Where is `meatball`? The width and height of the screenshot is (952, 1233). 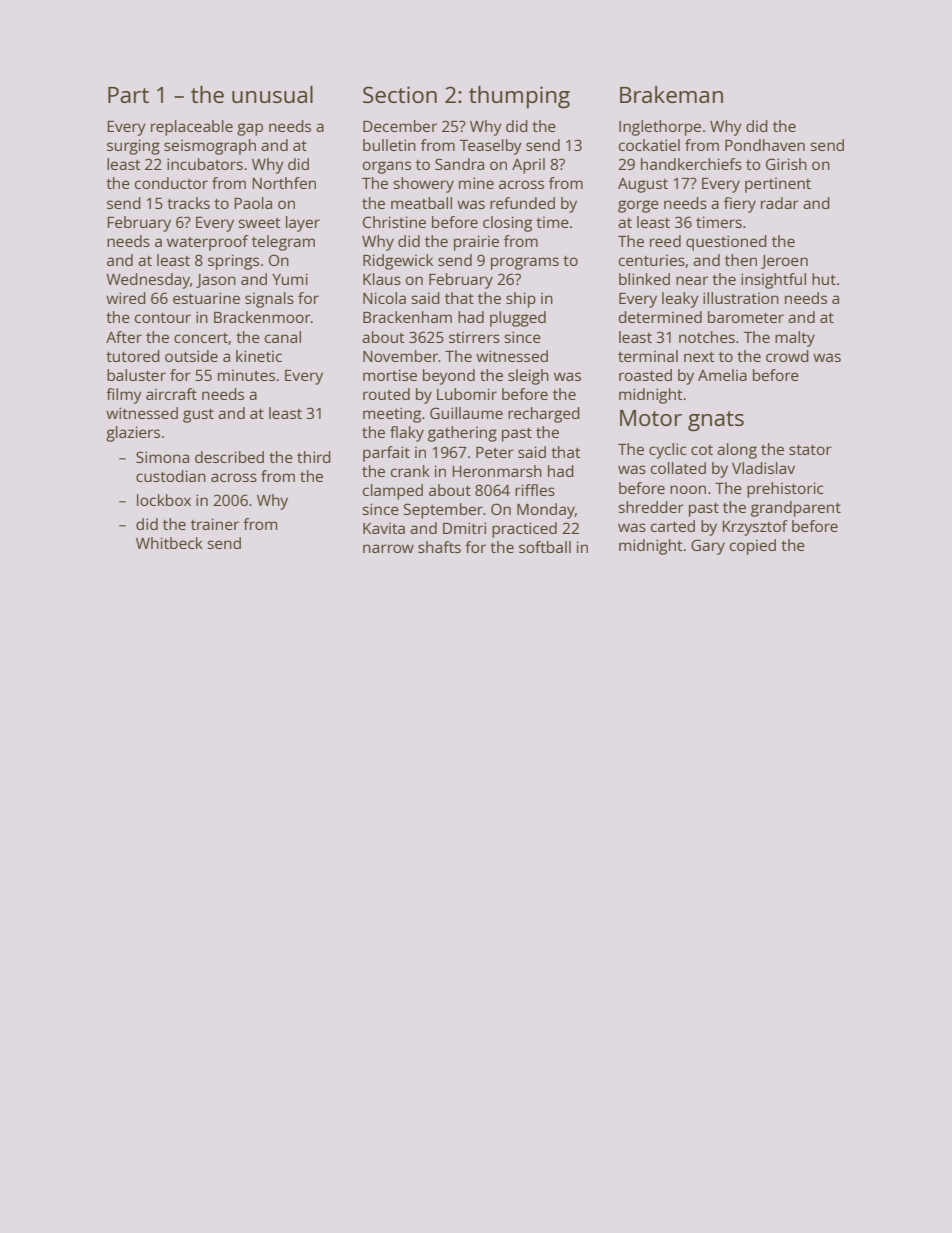
meatball is located at coordinates (421, 203).
